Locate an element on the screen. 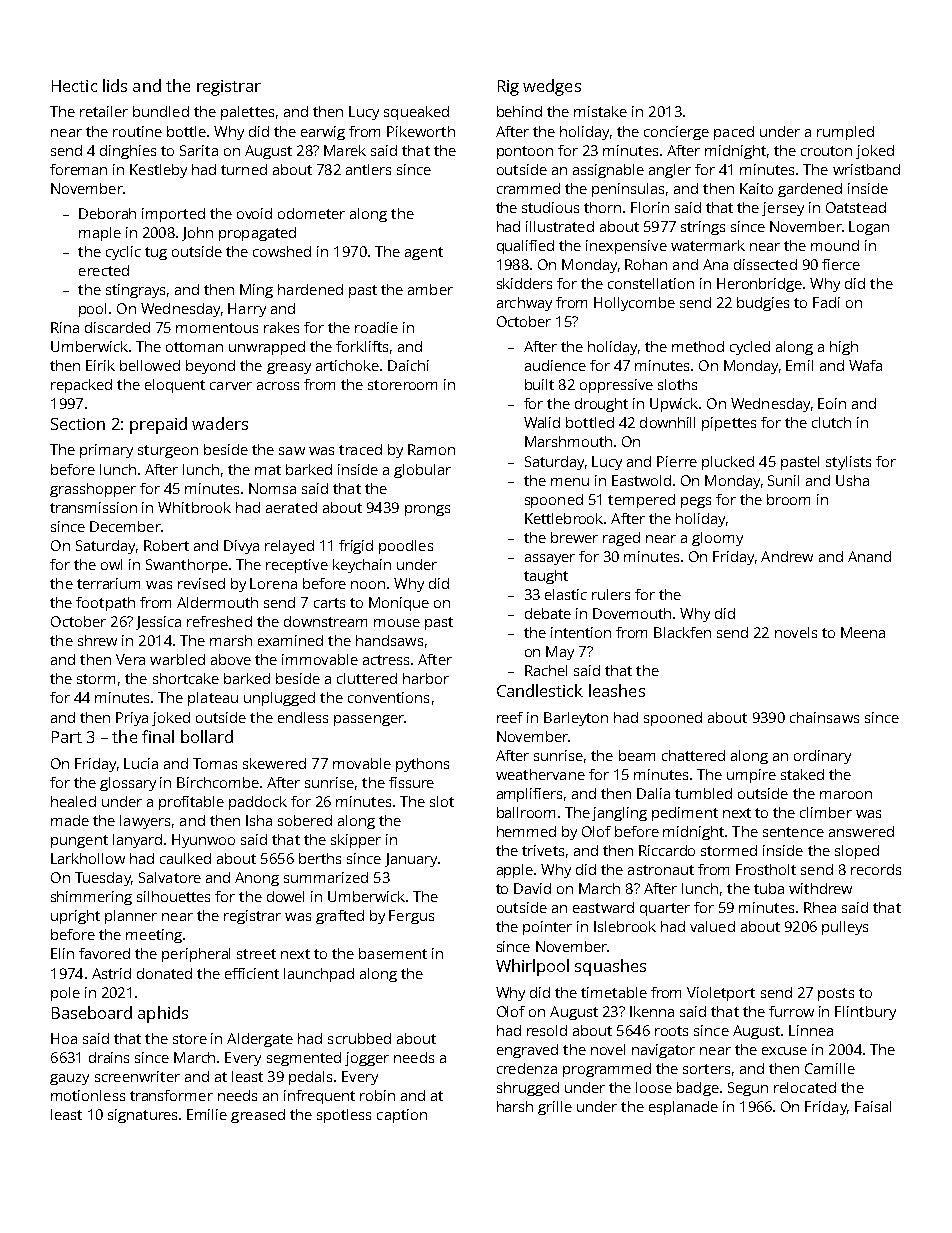  conventions is located at coordinates (388, 697).
